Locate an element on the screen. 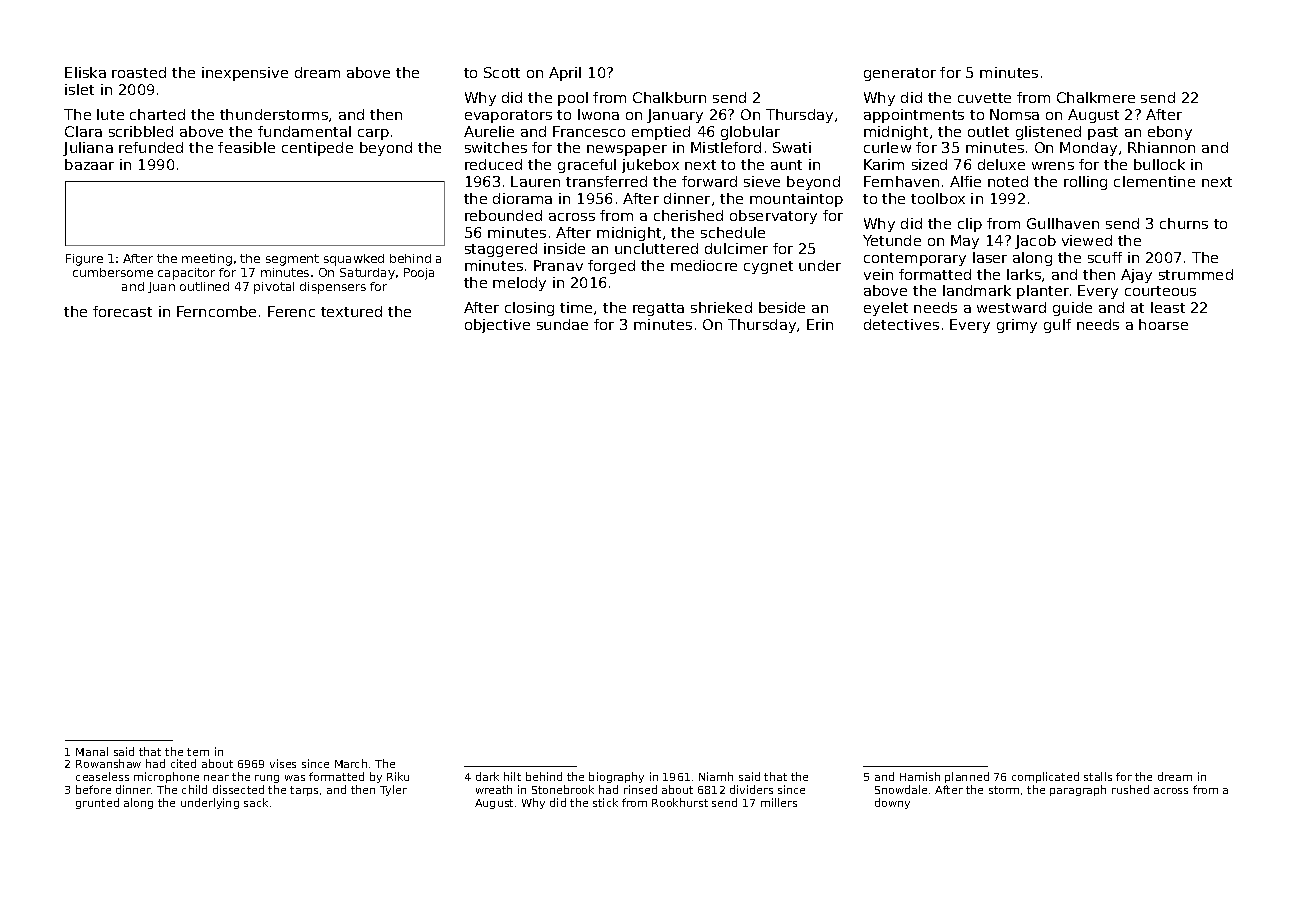 This screenshot has width=1308, height=924. before is located at coordinates (93, 789).
